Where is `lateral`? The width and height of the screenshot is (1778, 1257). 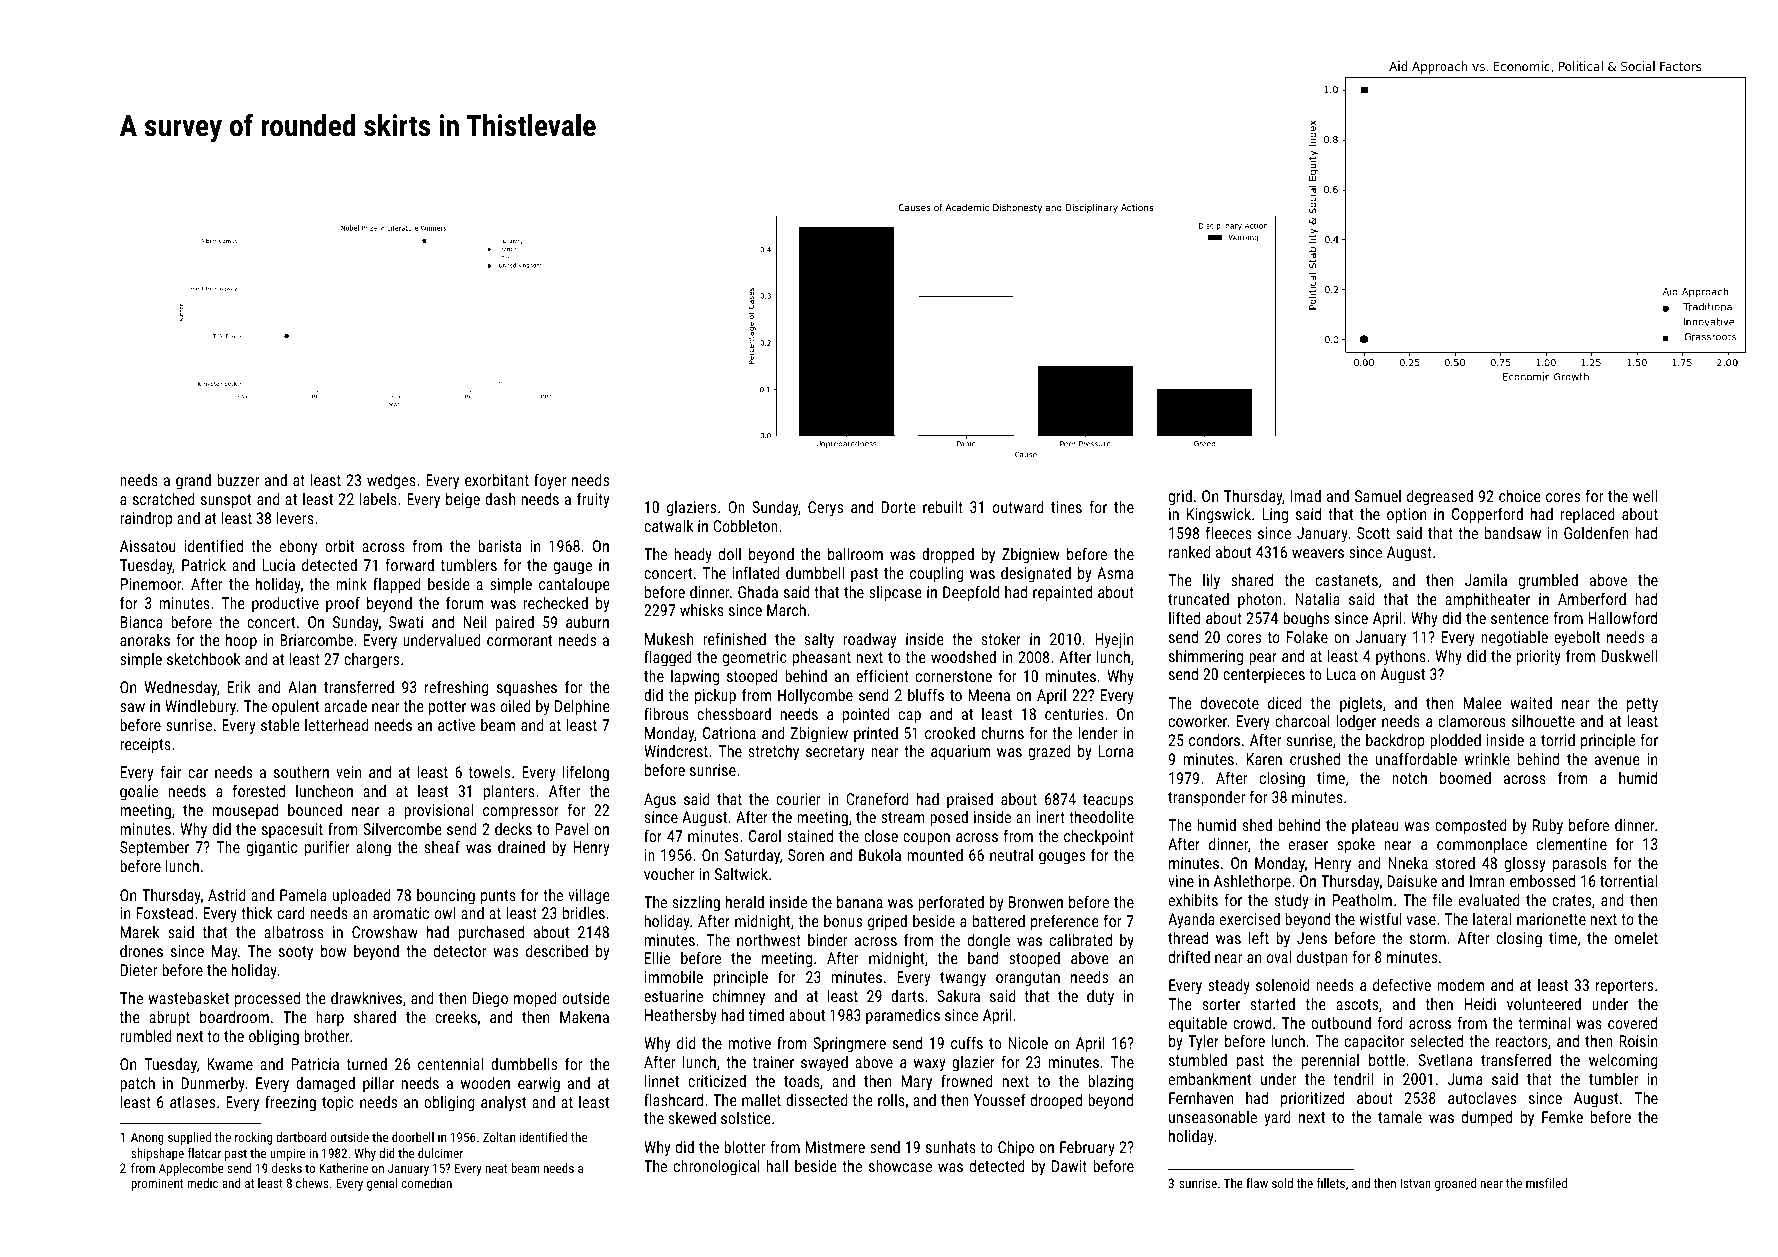 lateral is located at coordinates (1492, 918).
